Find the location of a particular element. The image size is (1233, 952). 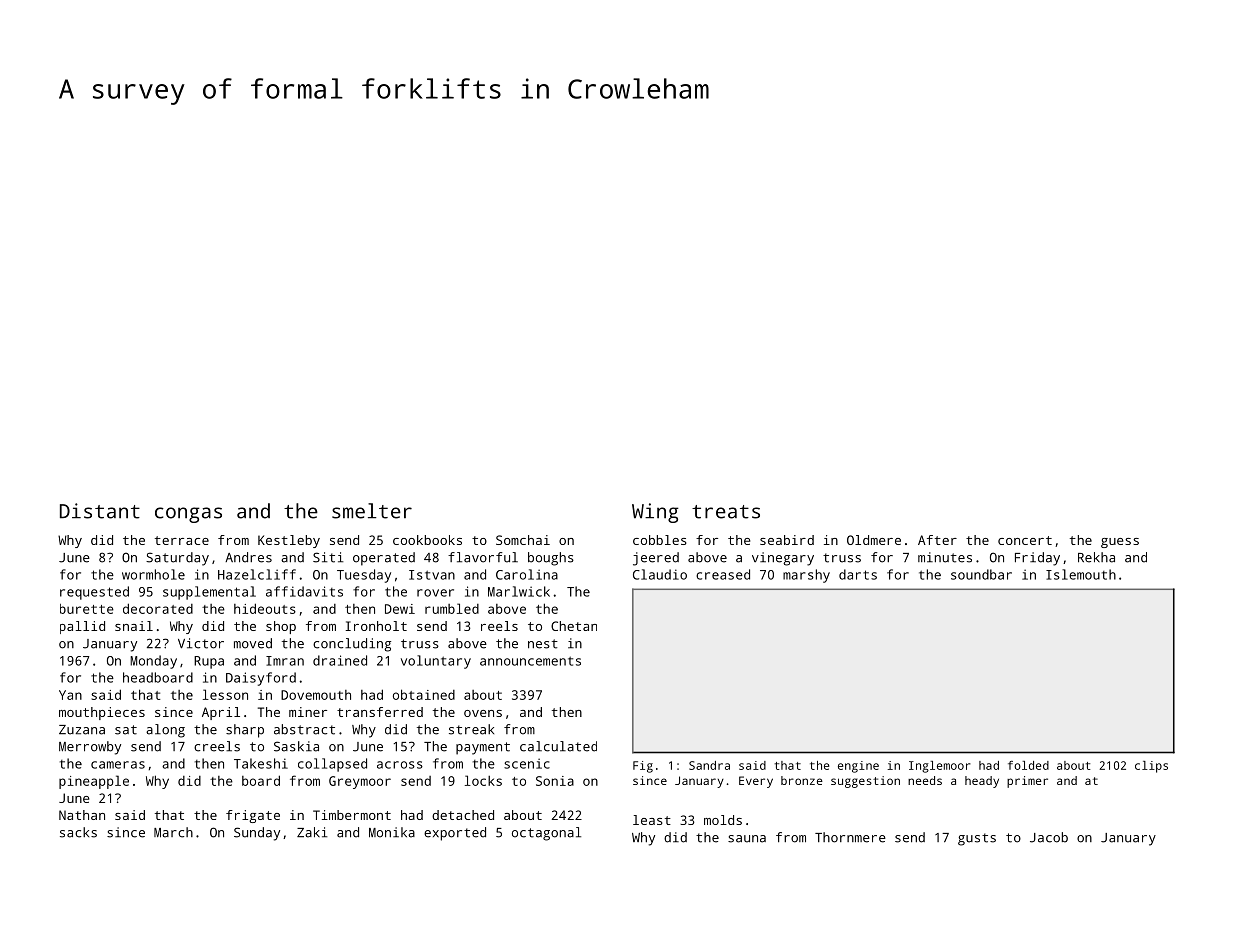

sauna is located at coordinates (747, 839).
